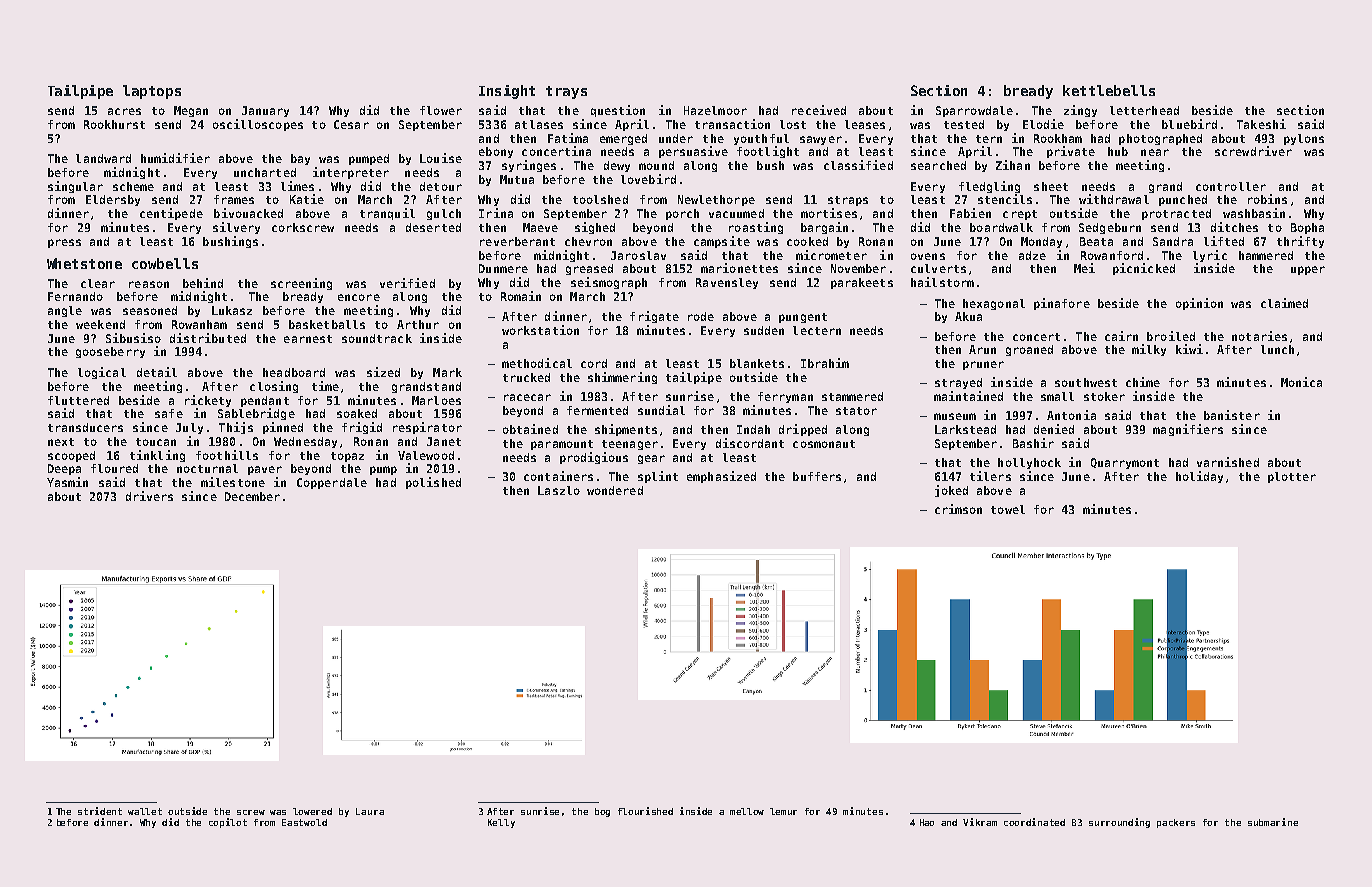 Image resolution: width=1372 pixels, height=887 pixels. What do you see at coordinates (566, 92) in the screenshot?
I see `trays` at bounding box center [566, 92].
